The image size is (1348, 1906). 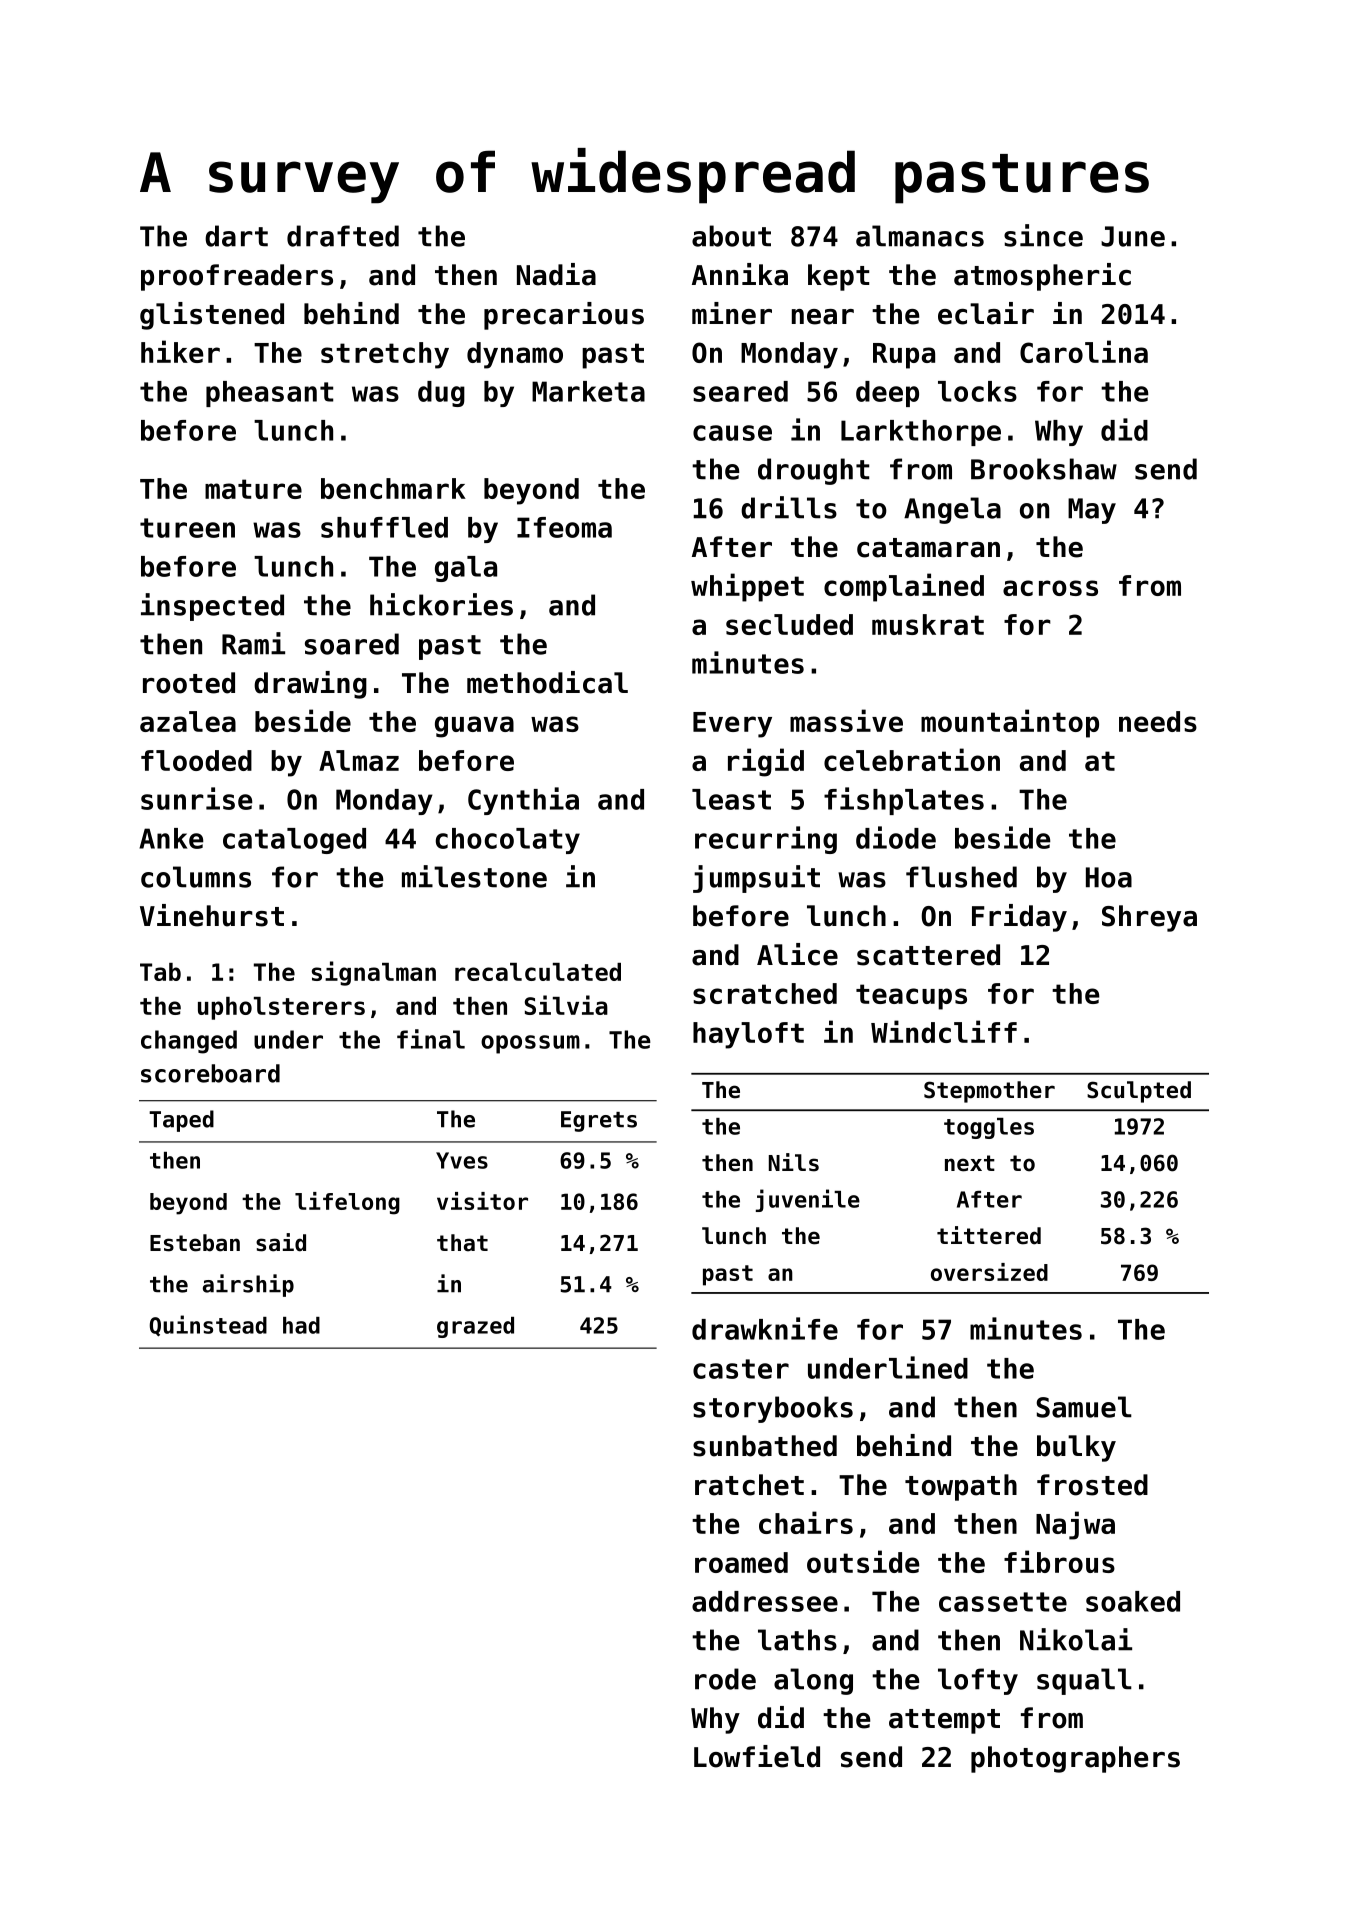 What do you see at coordinates (1139, 1092) in the document?
I see `Sculpted` at bounding box center [1139, 1092].
